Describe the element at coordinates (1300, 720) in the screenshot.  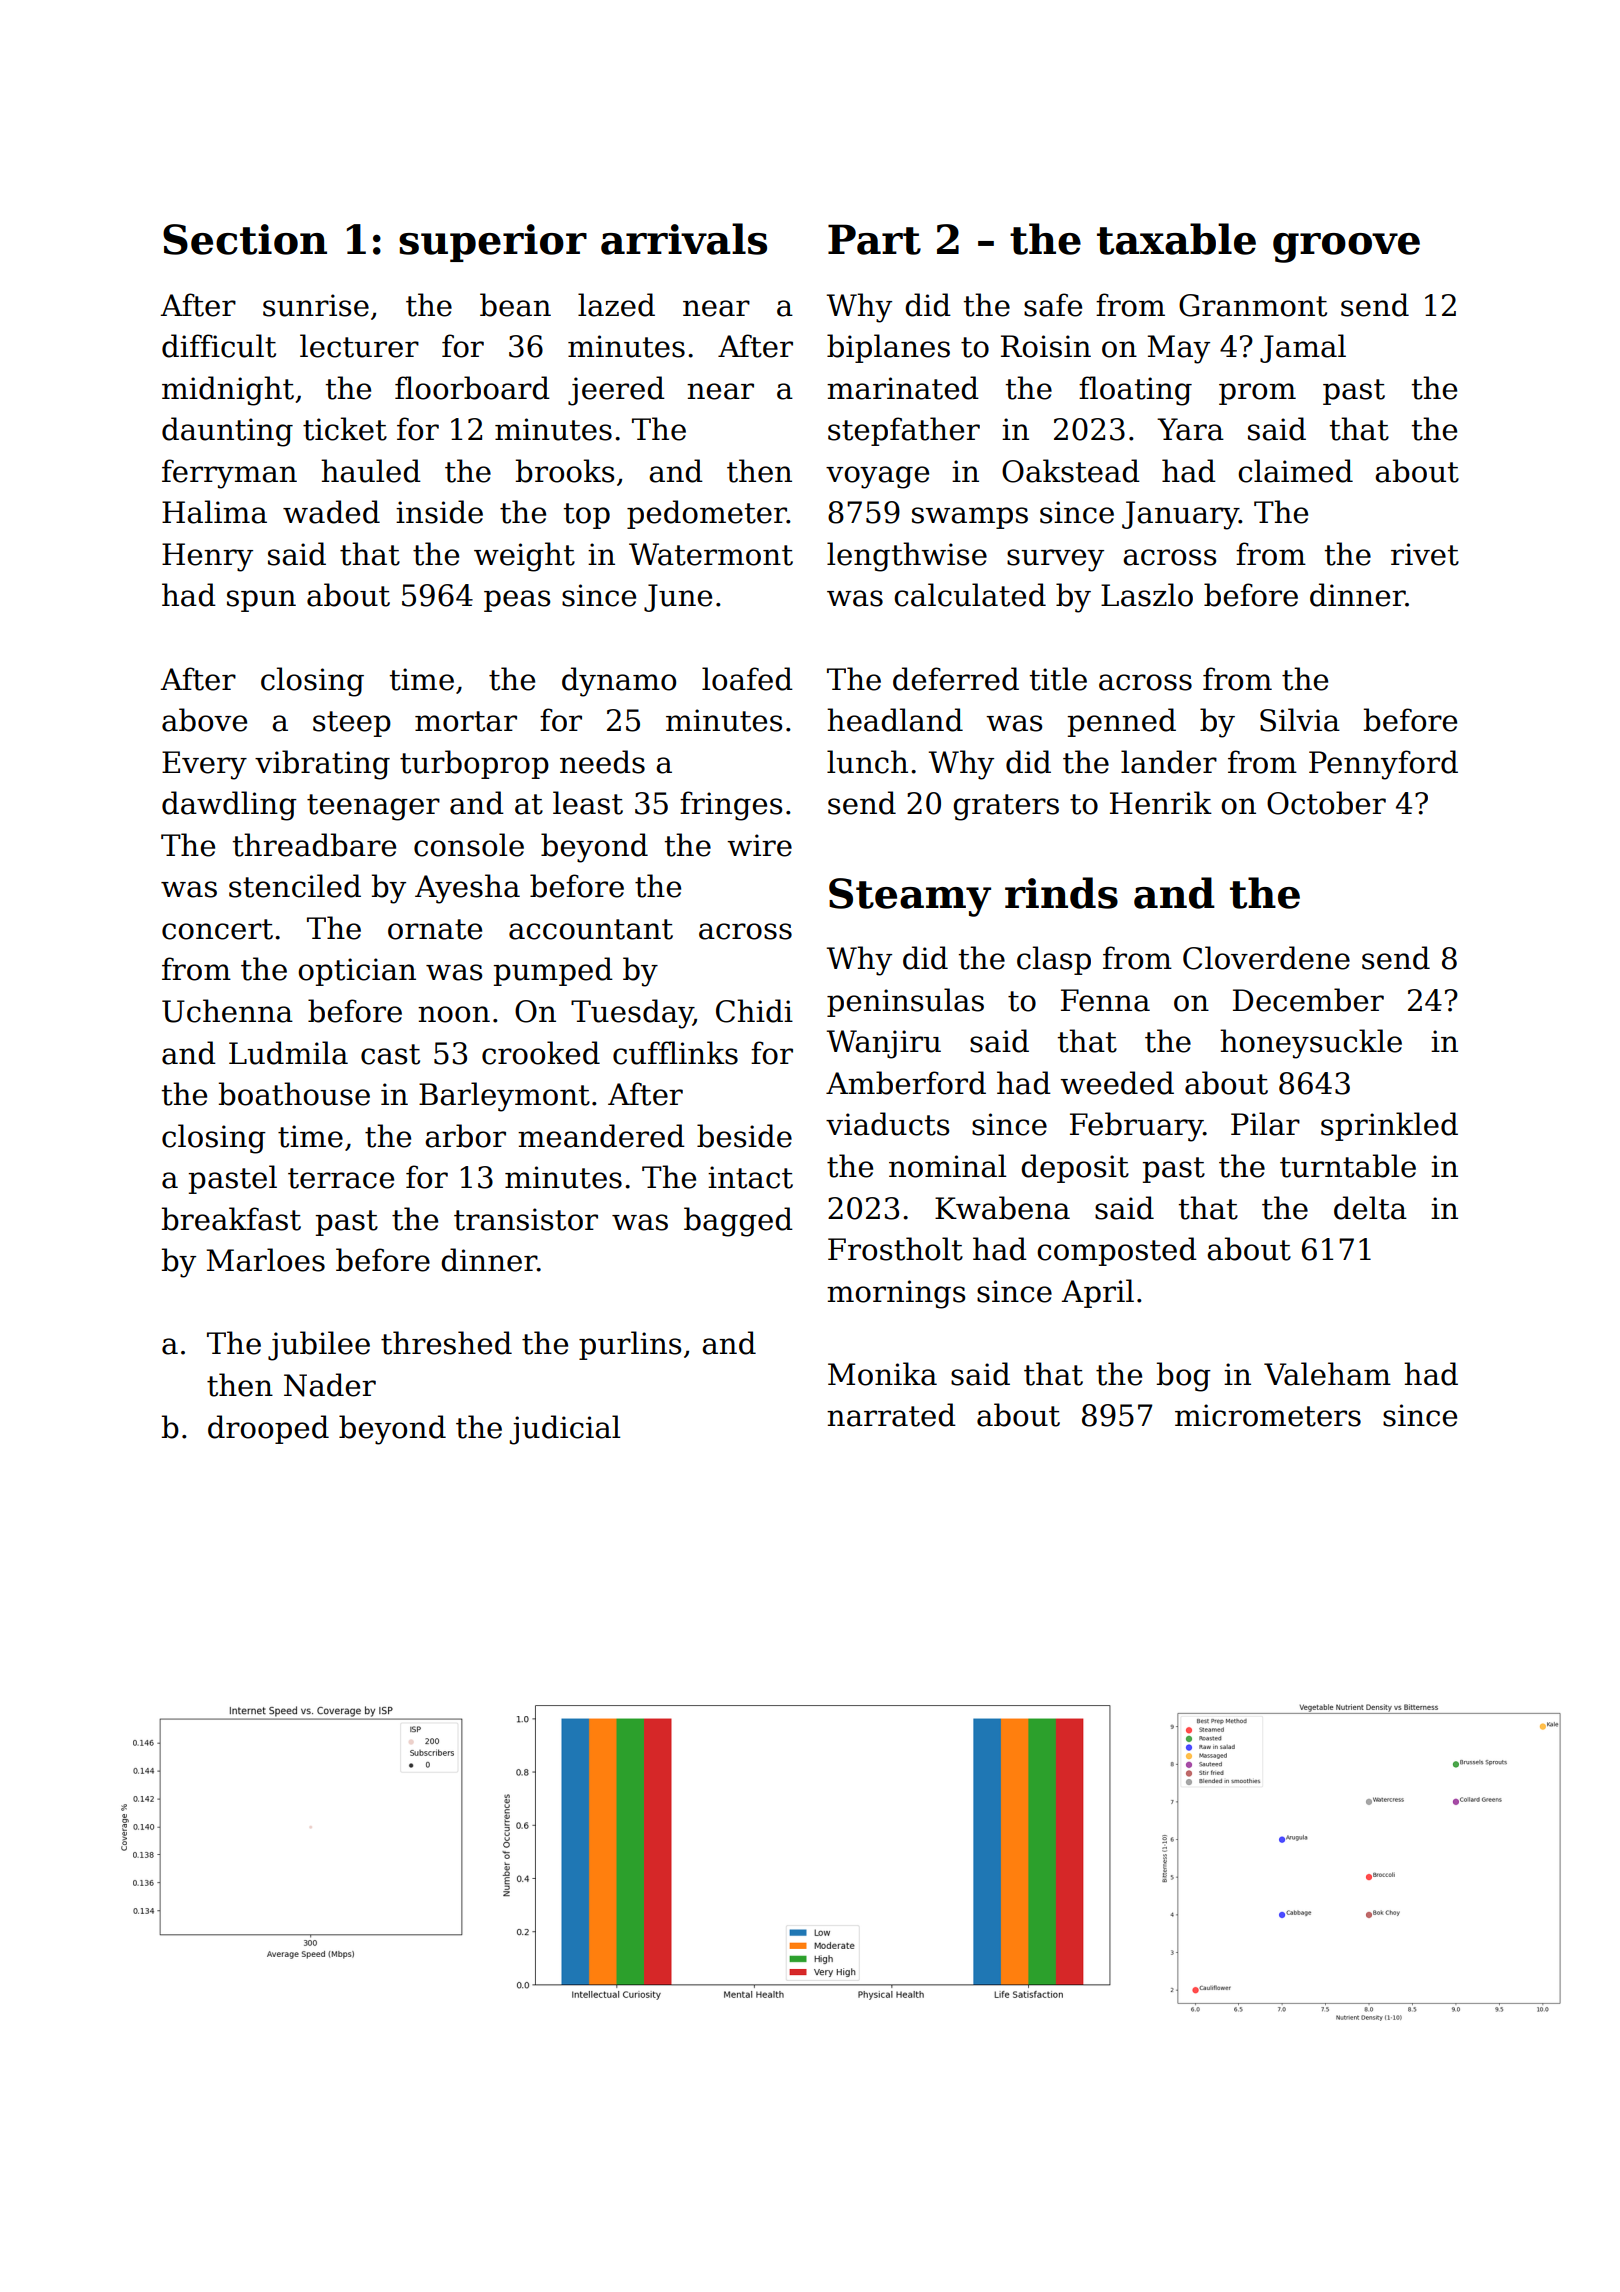
I see `Silvia` at that location.
